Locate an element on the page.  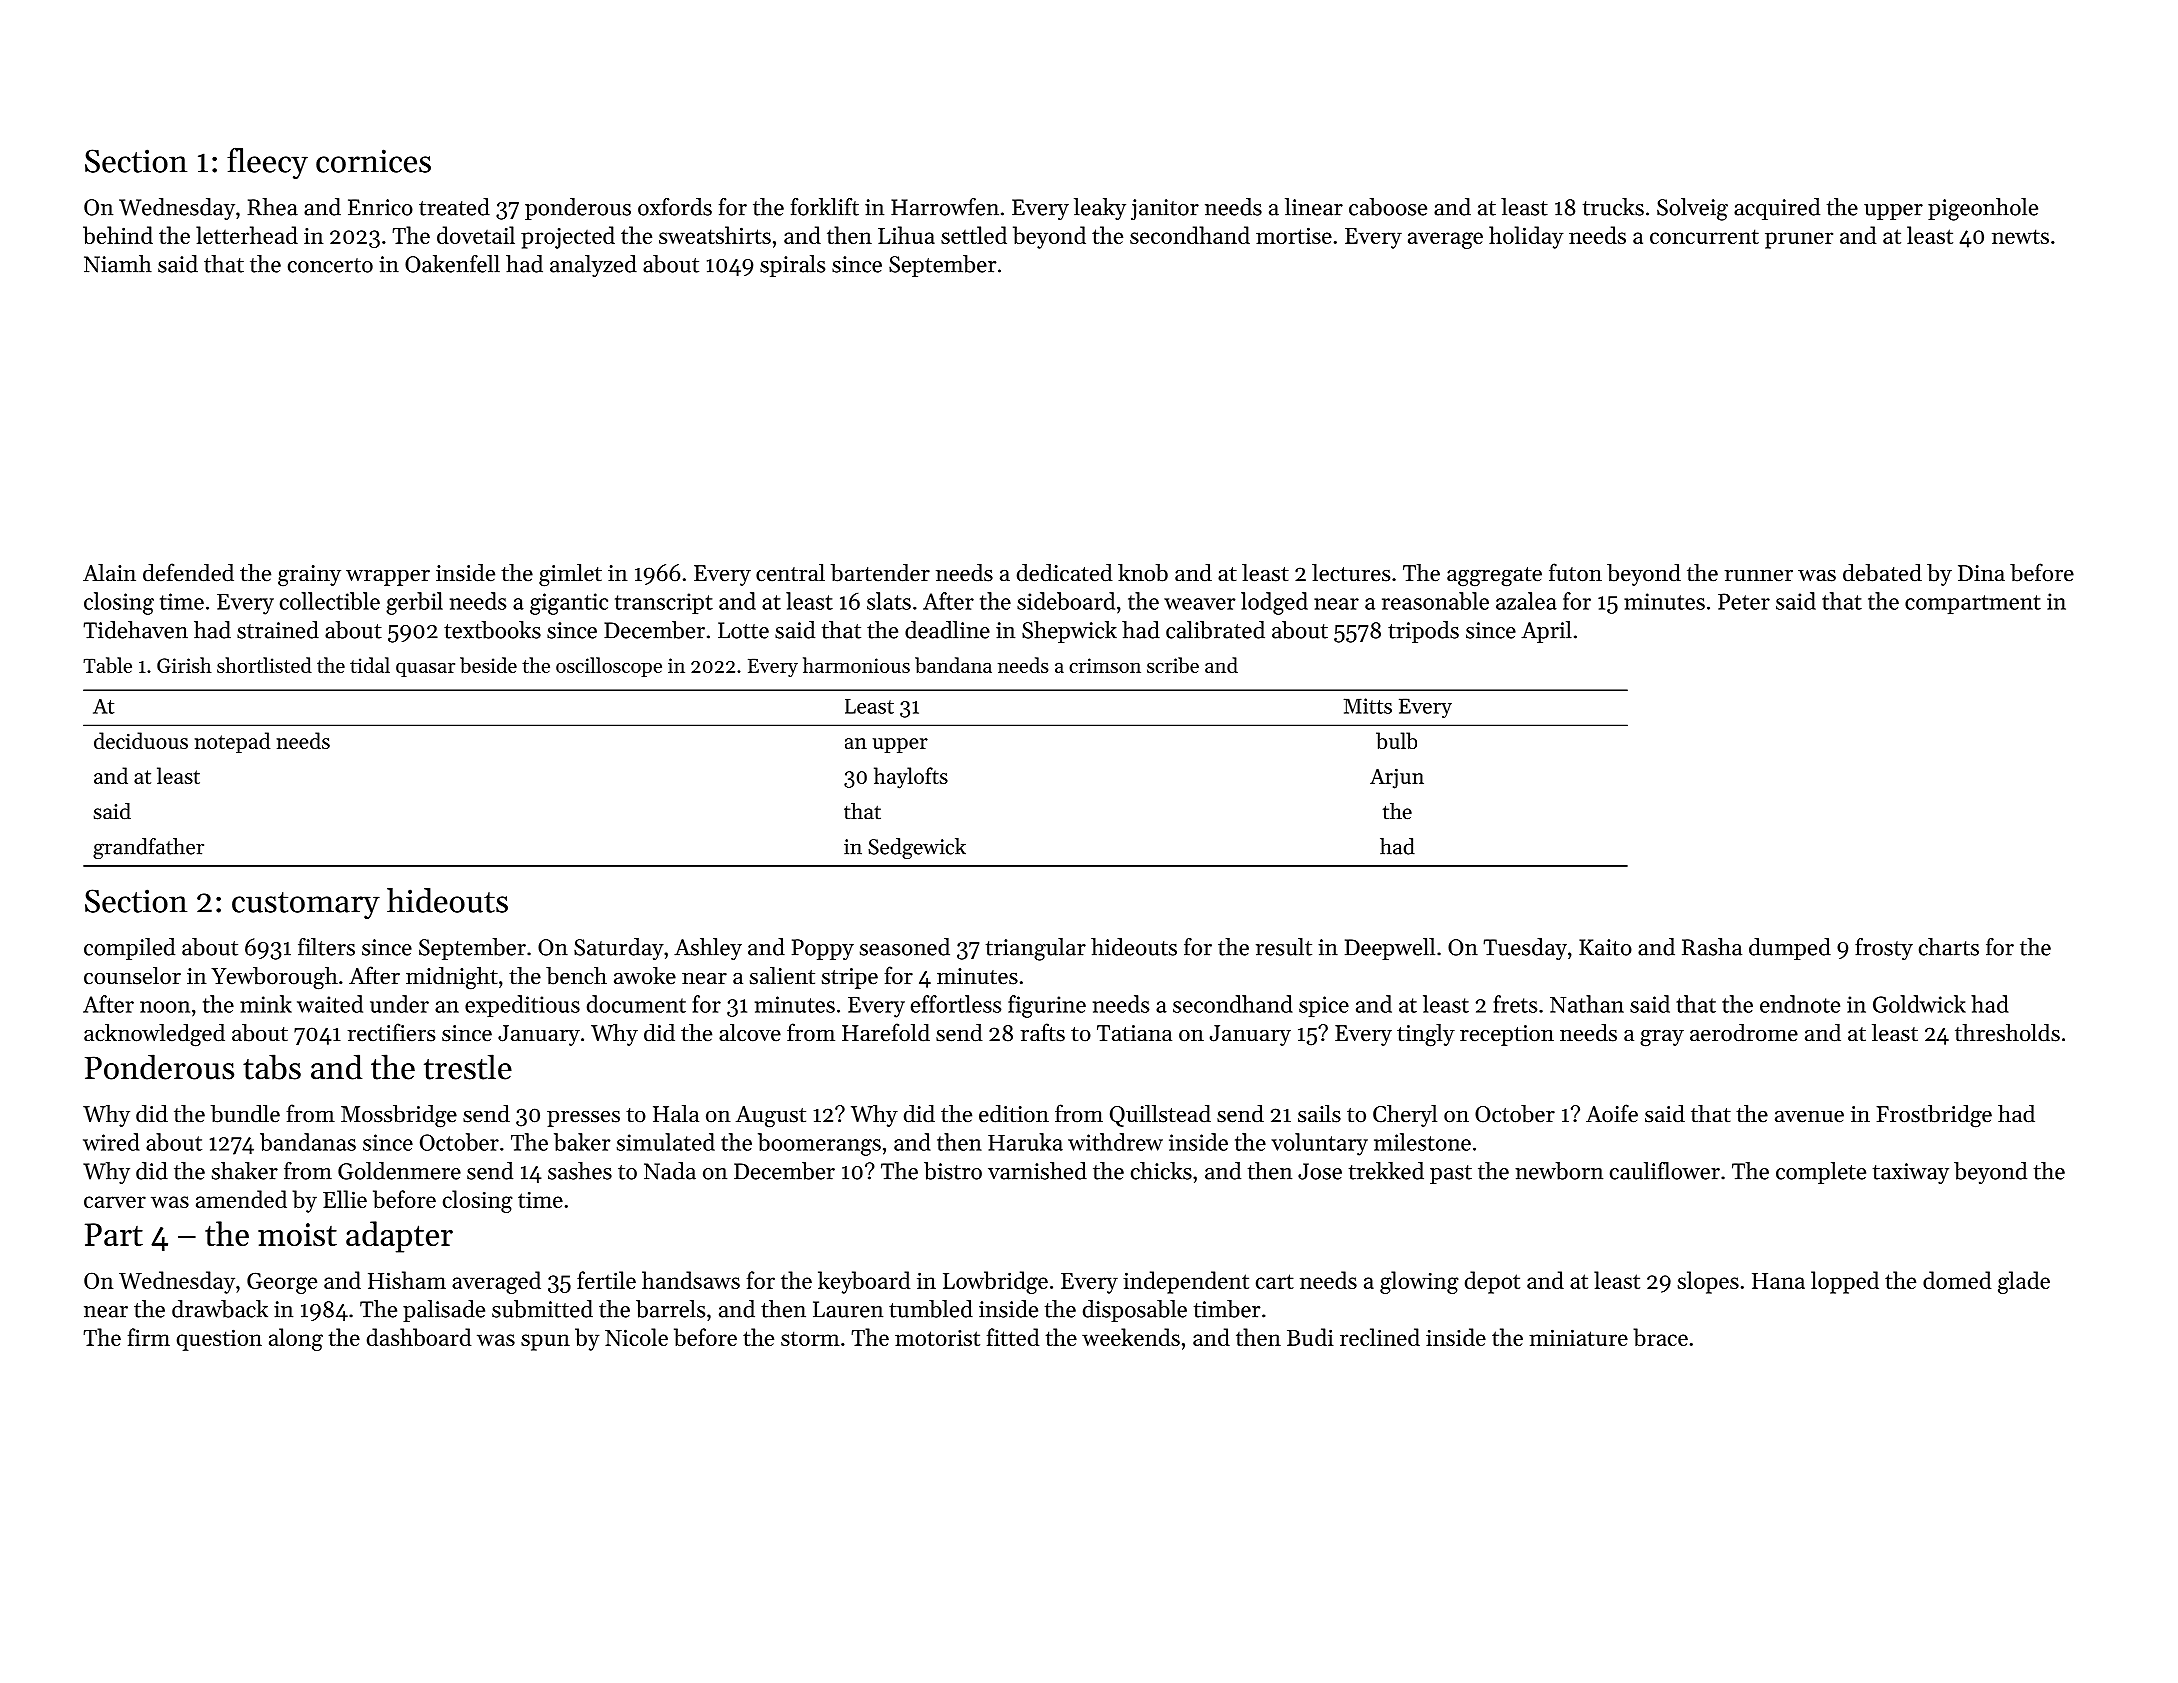
Harrowfen is located at coordinates (945, 207).
